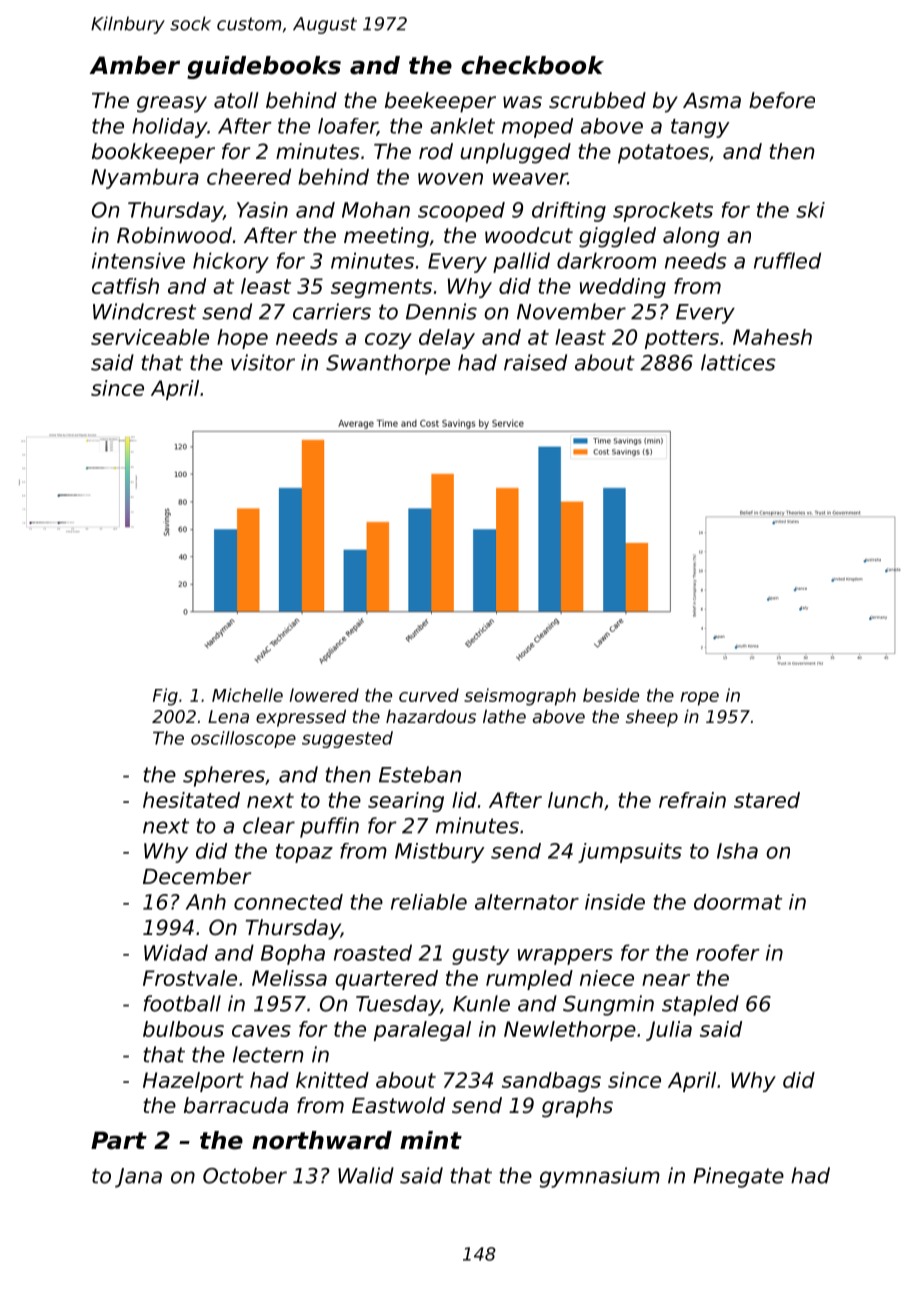 The height and width of the page is (1314, 924). Describe the element at coordinates (700, 699) in the page. I see `rope` at that location.
